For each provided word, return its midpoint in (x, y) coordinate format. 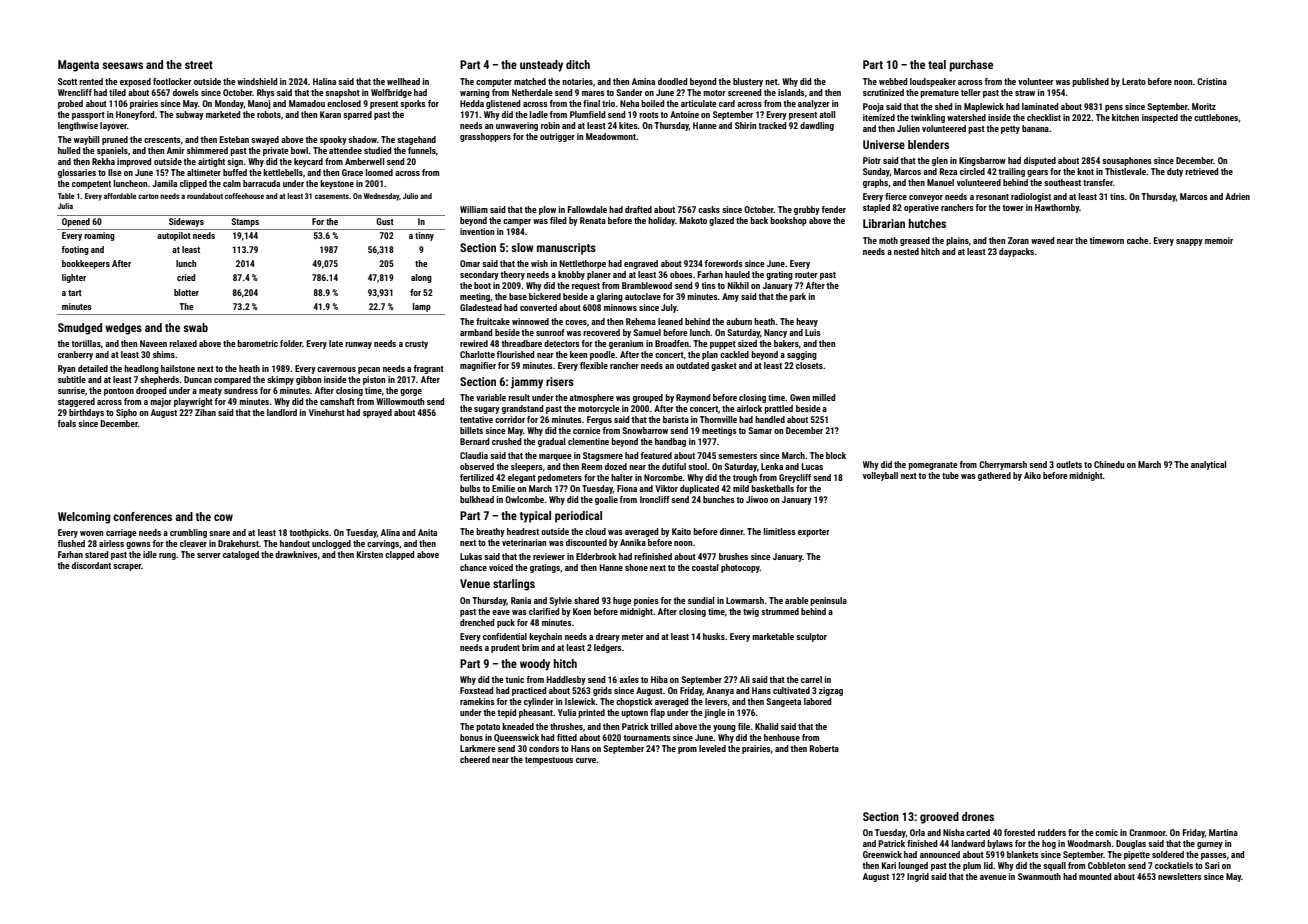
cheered (475, 759)
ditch (578, 64)
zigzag (831, 691)
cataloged (241, 555)
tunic (514, 679)
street (199, 65)
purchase (971, 66)
